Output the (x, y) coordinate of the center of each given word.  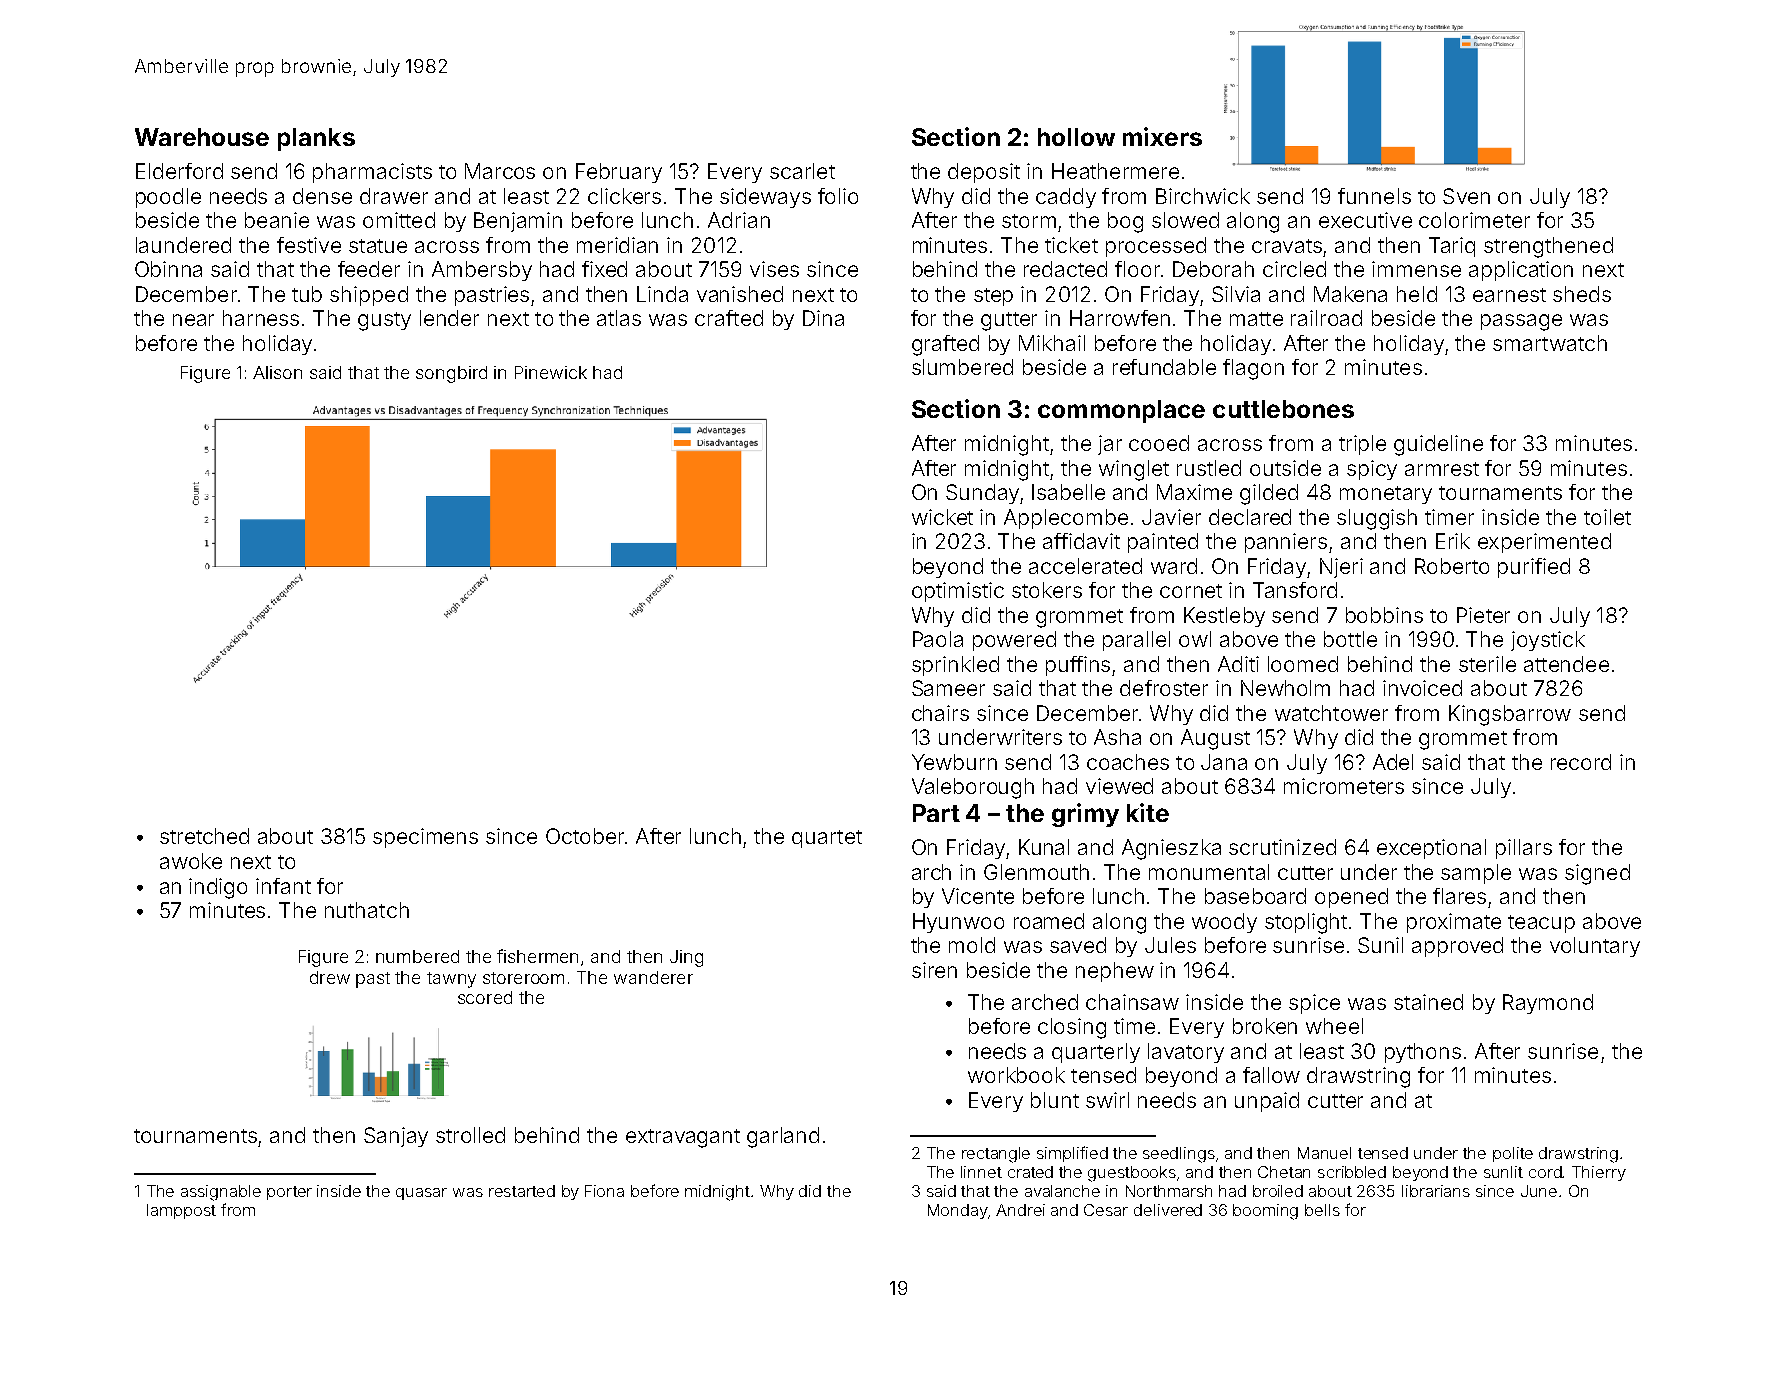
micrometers (1344, 786)
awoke (191, 861)
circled (1294, 269)
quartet (827, 839)
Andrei (1020, 1210)
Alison (277, 372)
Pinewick (551, 372)
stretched (204, 836)
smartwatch (1550, 343)
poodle (168, 198)
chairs (940, 713)
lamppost (181, 1211)
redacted (1065, 269)
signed (1597, 874)
